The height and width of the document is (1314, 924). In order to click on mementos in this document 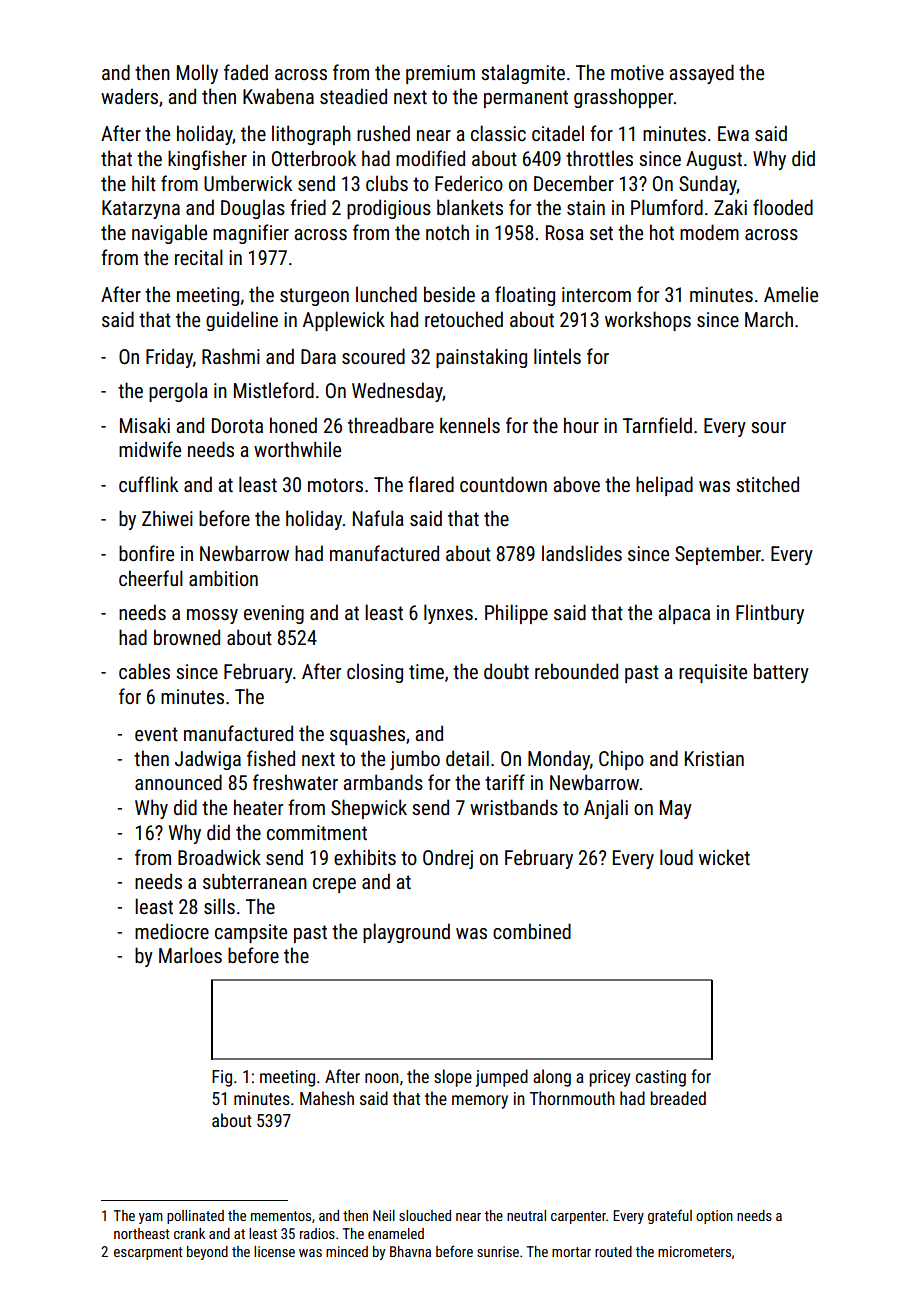, I will do `click(281, 1216)`.
